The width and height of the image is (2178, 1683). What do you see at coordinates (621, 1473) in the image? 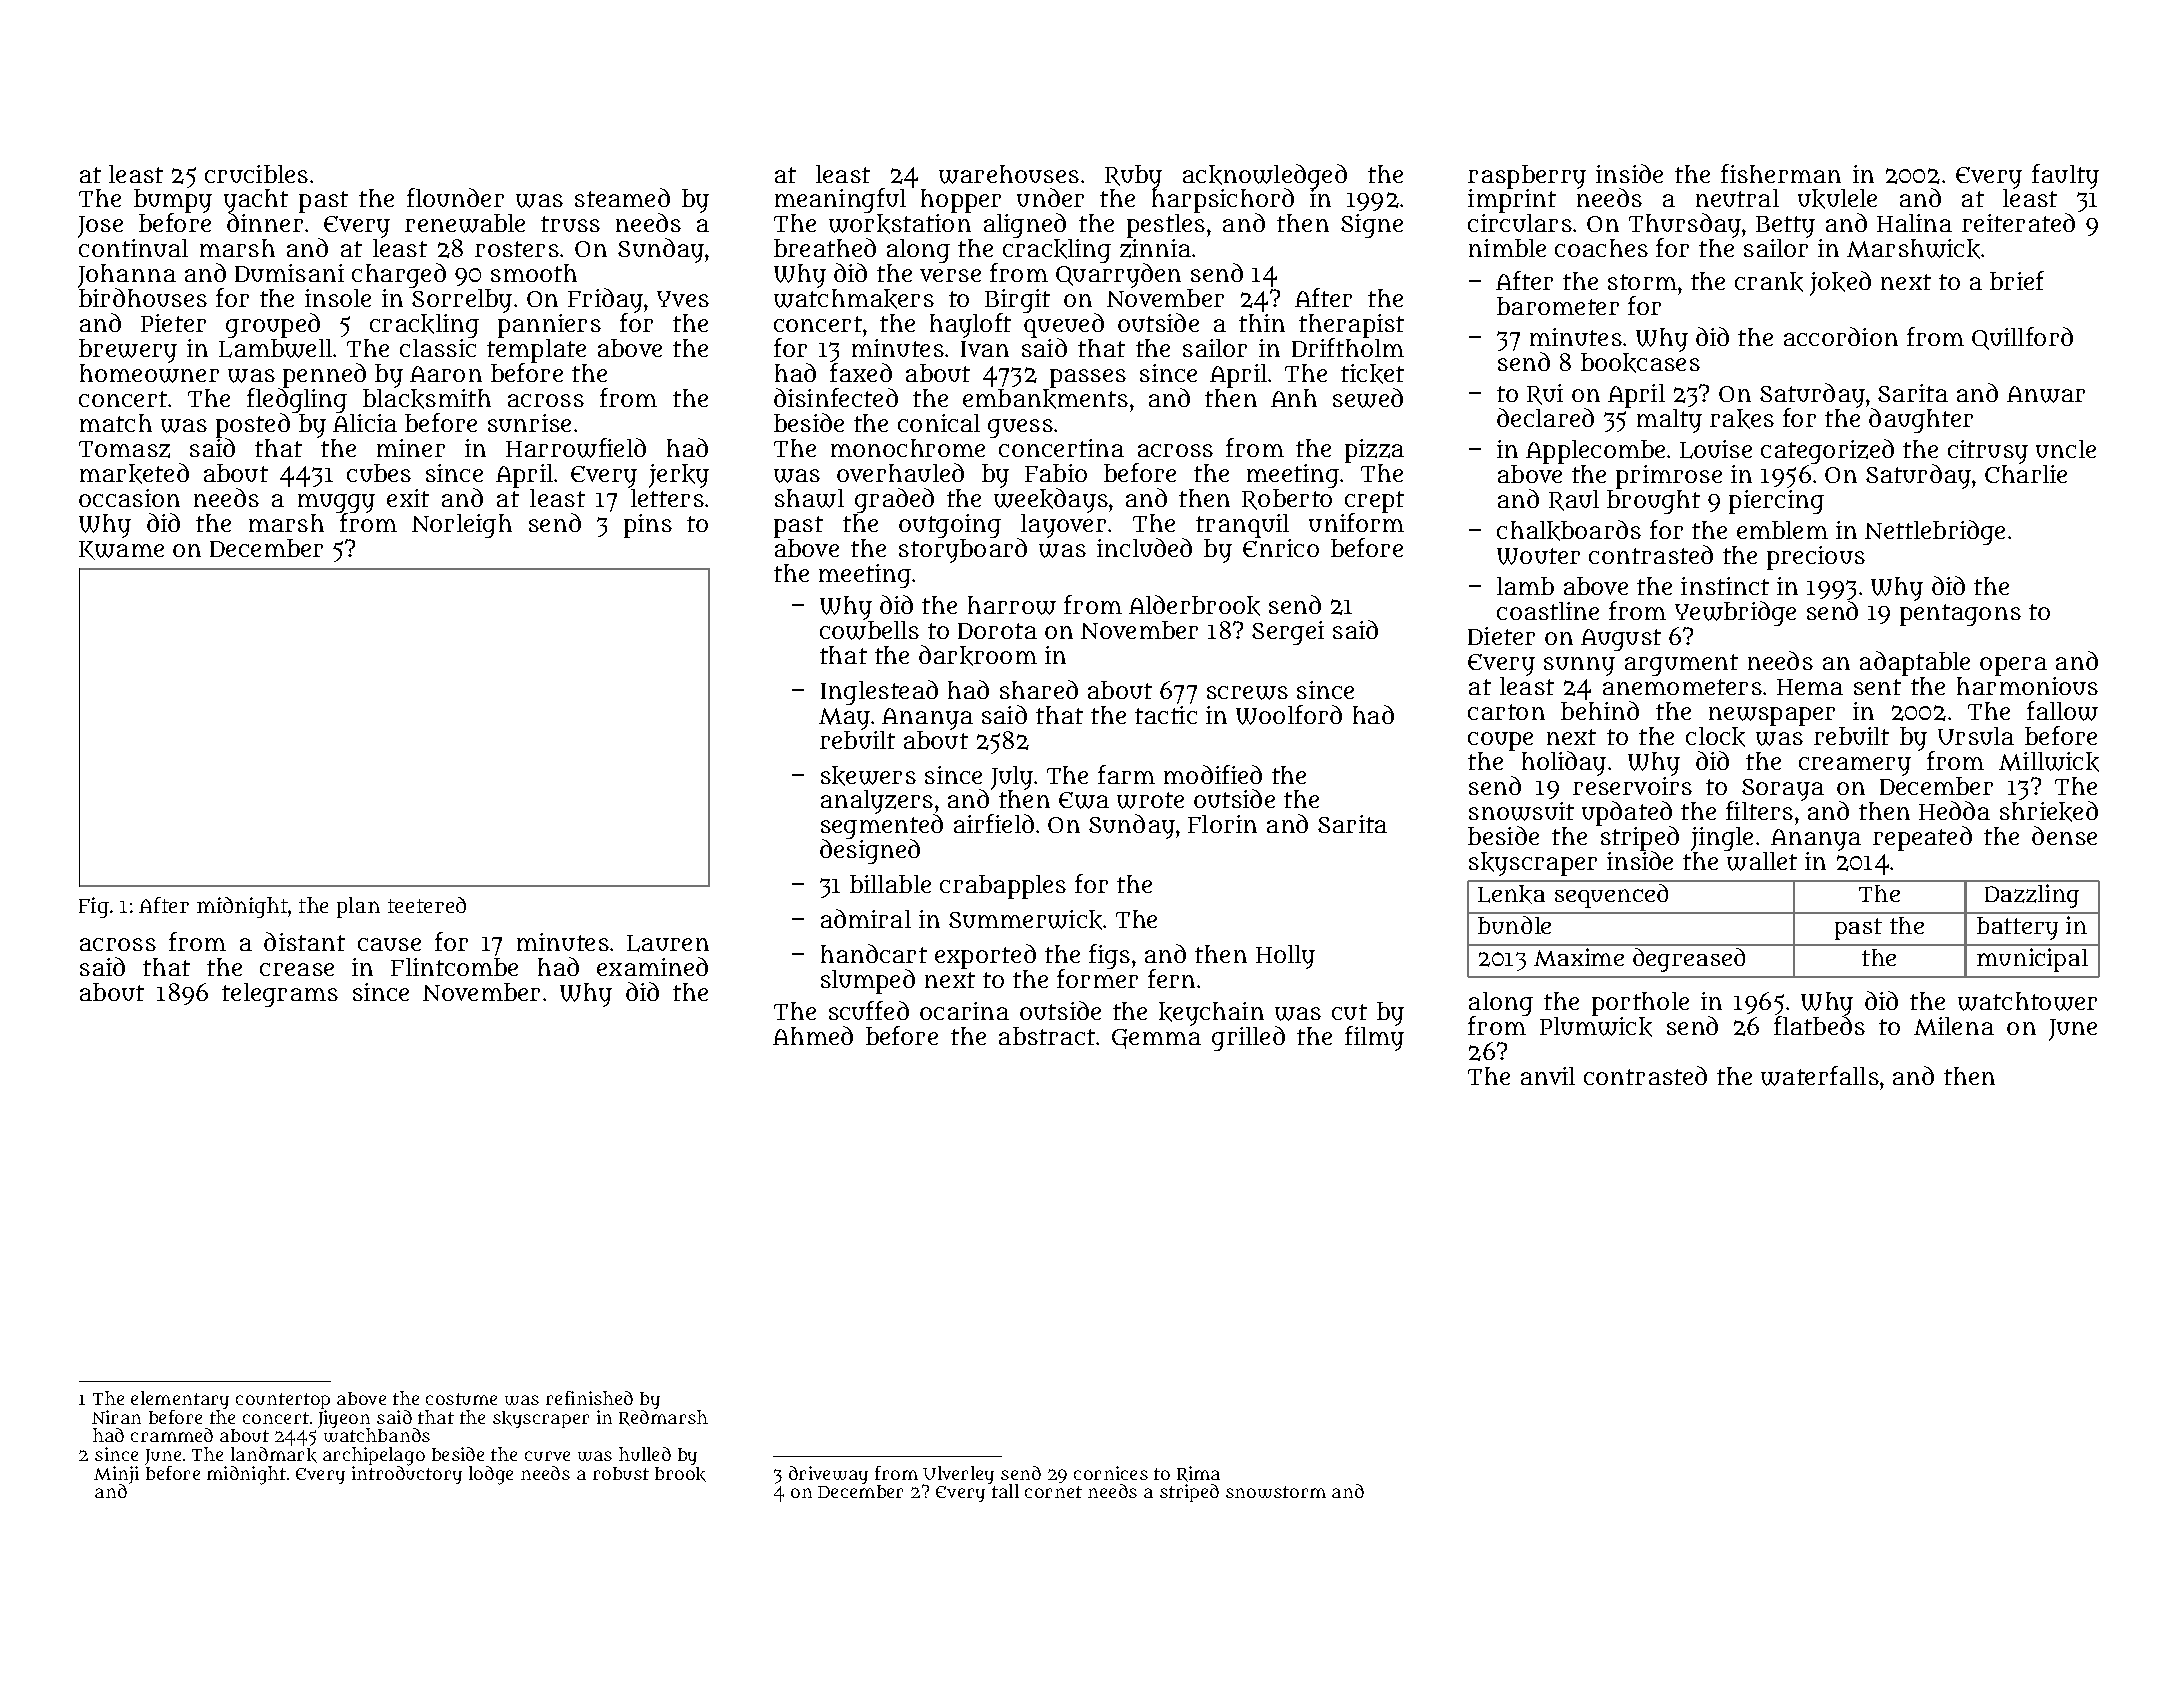
I see `robust` at bounding box center [621, 1473].
